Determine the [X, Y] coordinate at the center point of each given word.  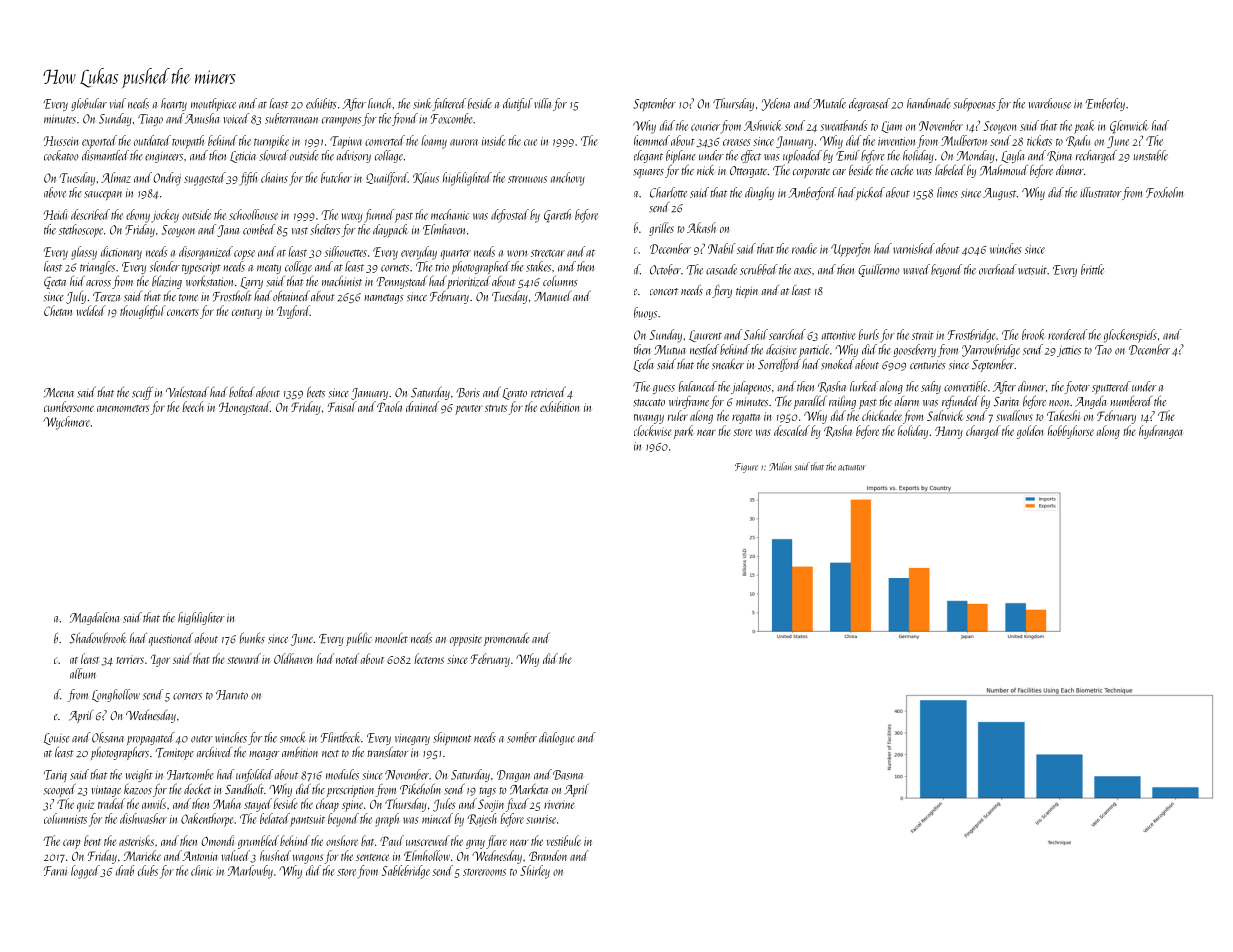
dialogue [557, 738]
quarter [456, 254]
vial [118, 103]
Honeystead [244, 408]
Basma [568, 775]
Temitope [174, 754]
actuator [852, 468]
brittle [1092, 269]
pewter [468, 410]
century [247, 314]
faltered [449, 104]
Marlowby [250, 872]
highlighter [201, 618]
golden [1030, 432]
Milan [780, 466]
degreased [869, 104]
